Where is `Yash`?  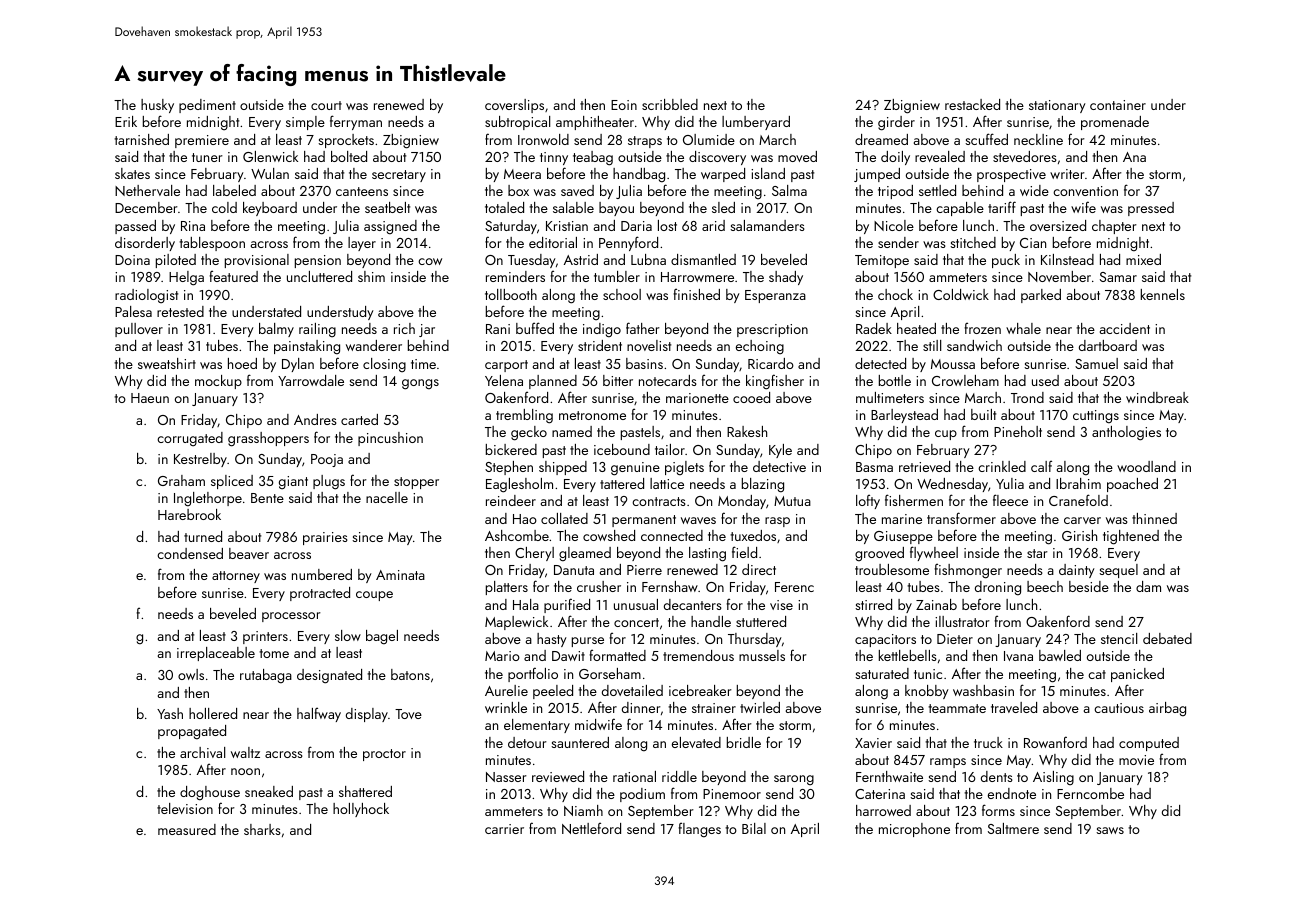 Yash is located at coordinates (170, 713).
